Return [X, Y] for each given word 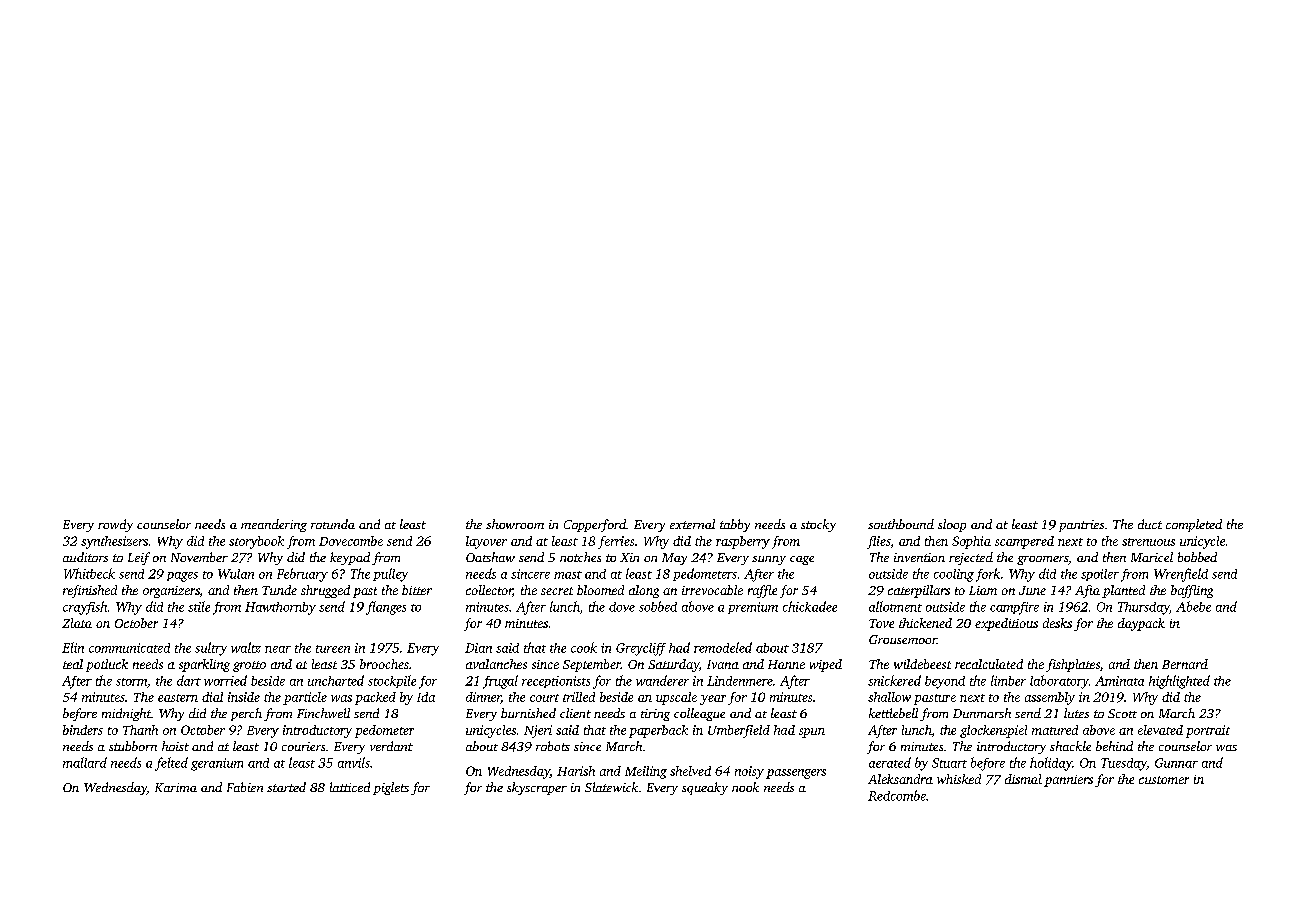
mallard [85, 762]
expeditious [1006, 624]
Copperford [595, 525]
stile [199, 606]
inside [244, 697]
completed [1194, 525]
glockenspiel [993, 731]
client [575, 713]
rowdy [115, 525]
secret [557, 591]
